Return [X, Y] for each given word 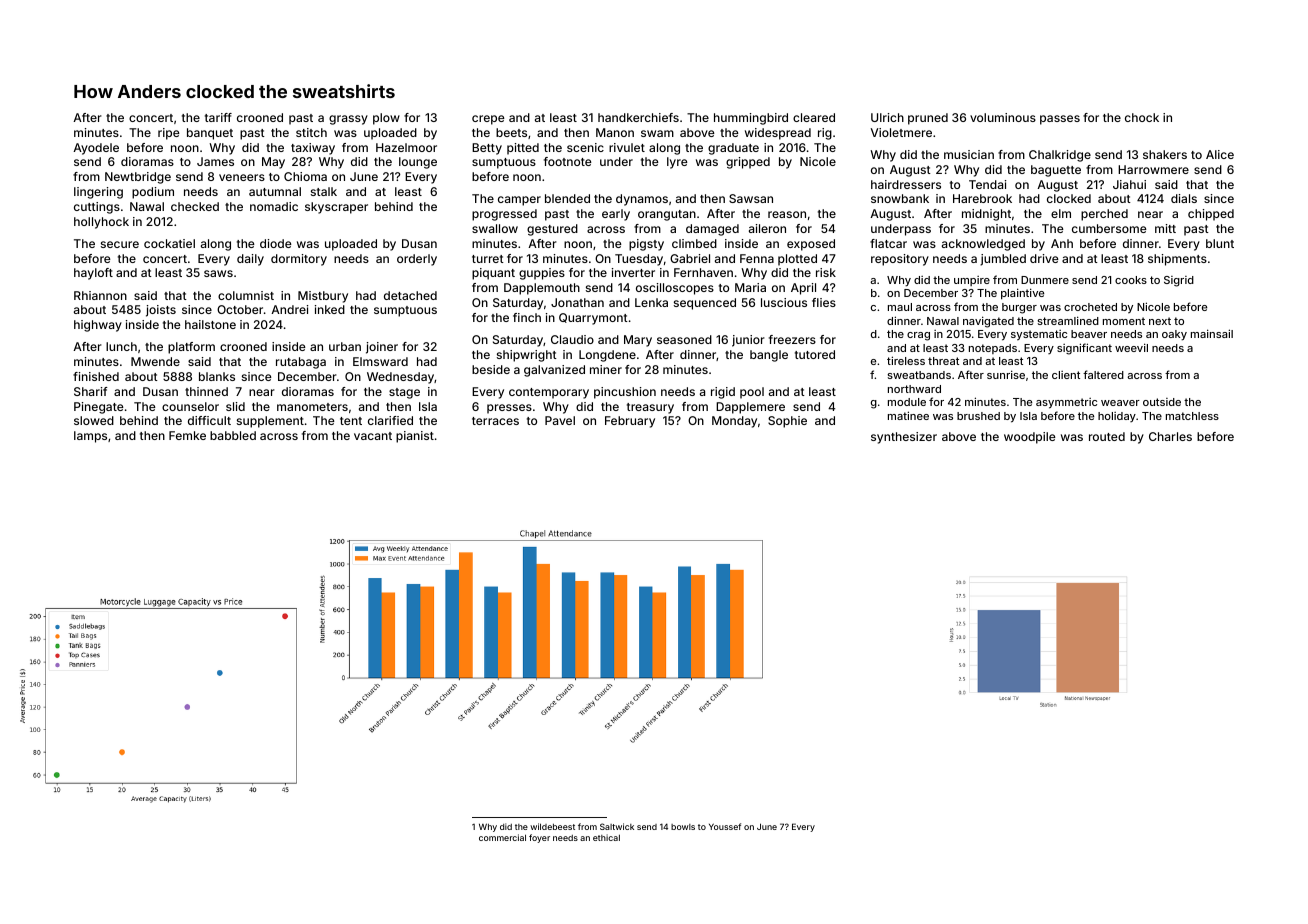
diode [276, 243]
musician [969, 154]
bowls [683, 827]
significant [1084, 349]
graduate [733, 149]
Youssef [725, 826]
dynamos [642, 200]
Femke [187, 435]
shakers [1165, 154]
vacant [373, 436]
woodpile [1030, 438]
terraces [495, 421]
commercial [502, 837]
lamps [90, 437]
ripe [169, 134]
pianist [415, 437]
